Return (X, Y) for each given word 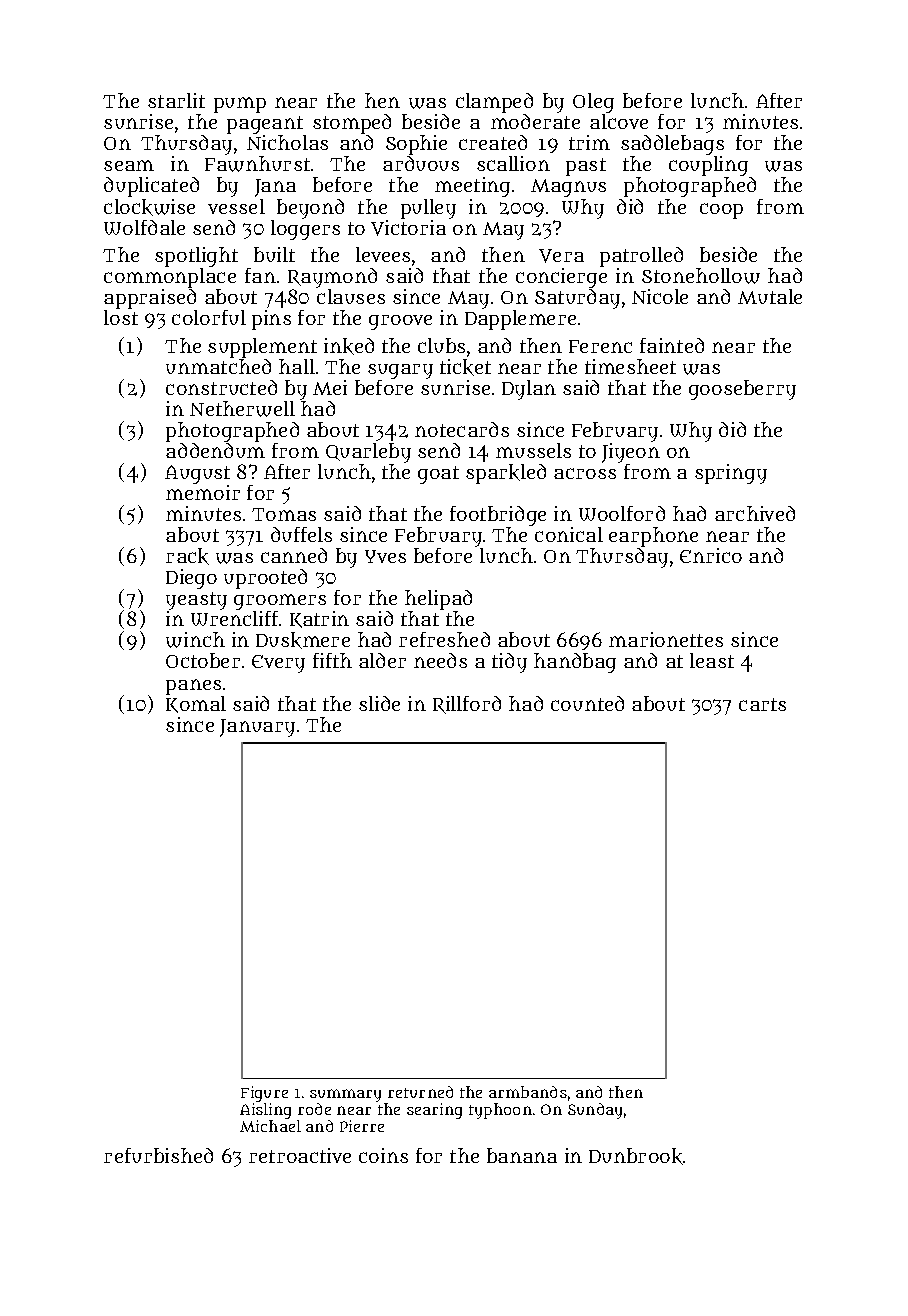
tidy (509, 663)
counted (587, 703)
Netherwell (242, 409)
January (257, 728)
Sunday (595, 1111)
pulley (428, 209)
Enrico (711, 555)
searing (434, 1111)
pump (240, 105)
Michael (270, 1126)
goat (438, 475)
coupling (708, 166)
